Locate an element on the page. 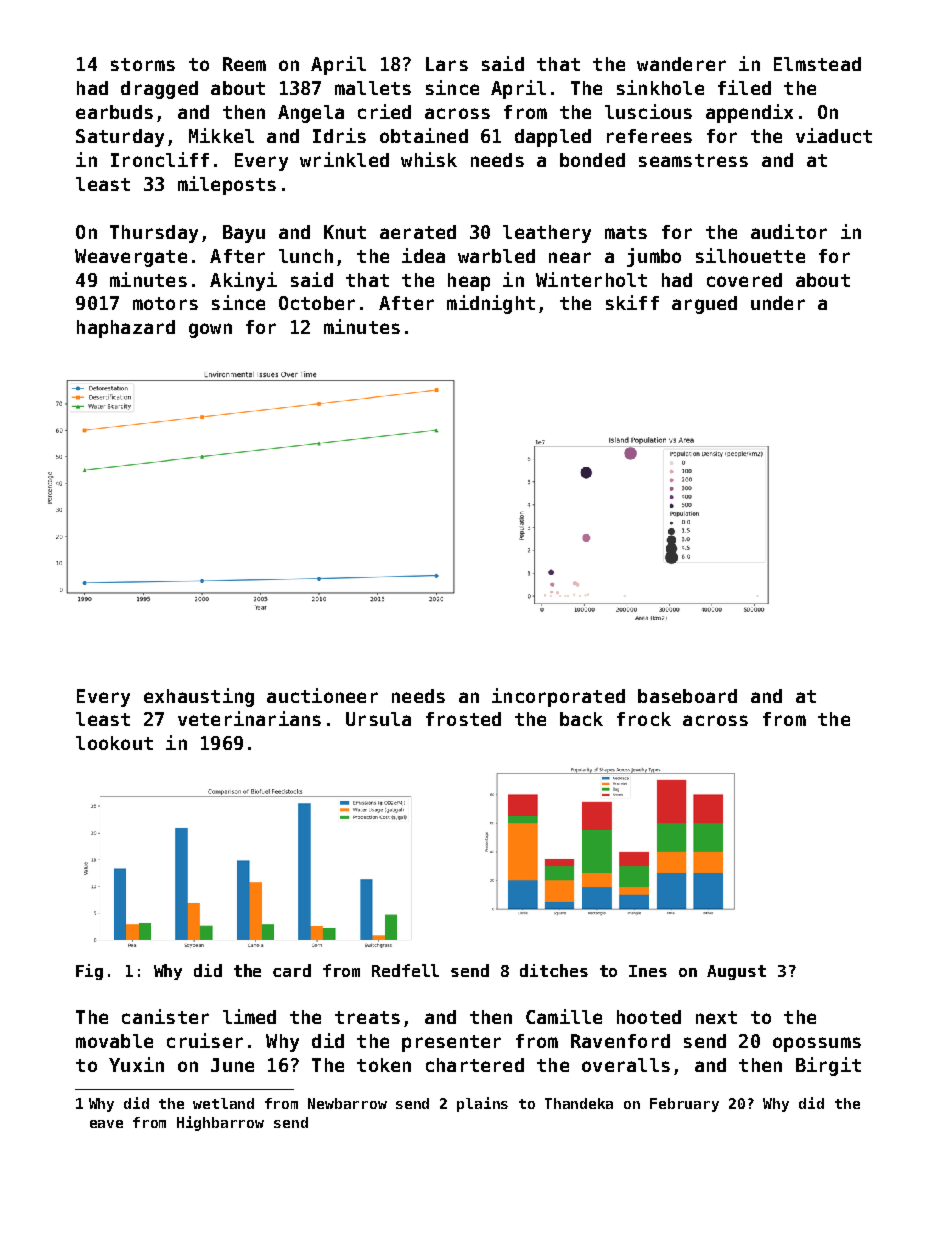 The width and height of the document is (952, 1233). back is located at coordinates (581, 719).
